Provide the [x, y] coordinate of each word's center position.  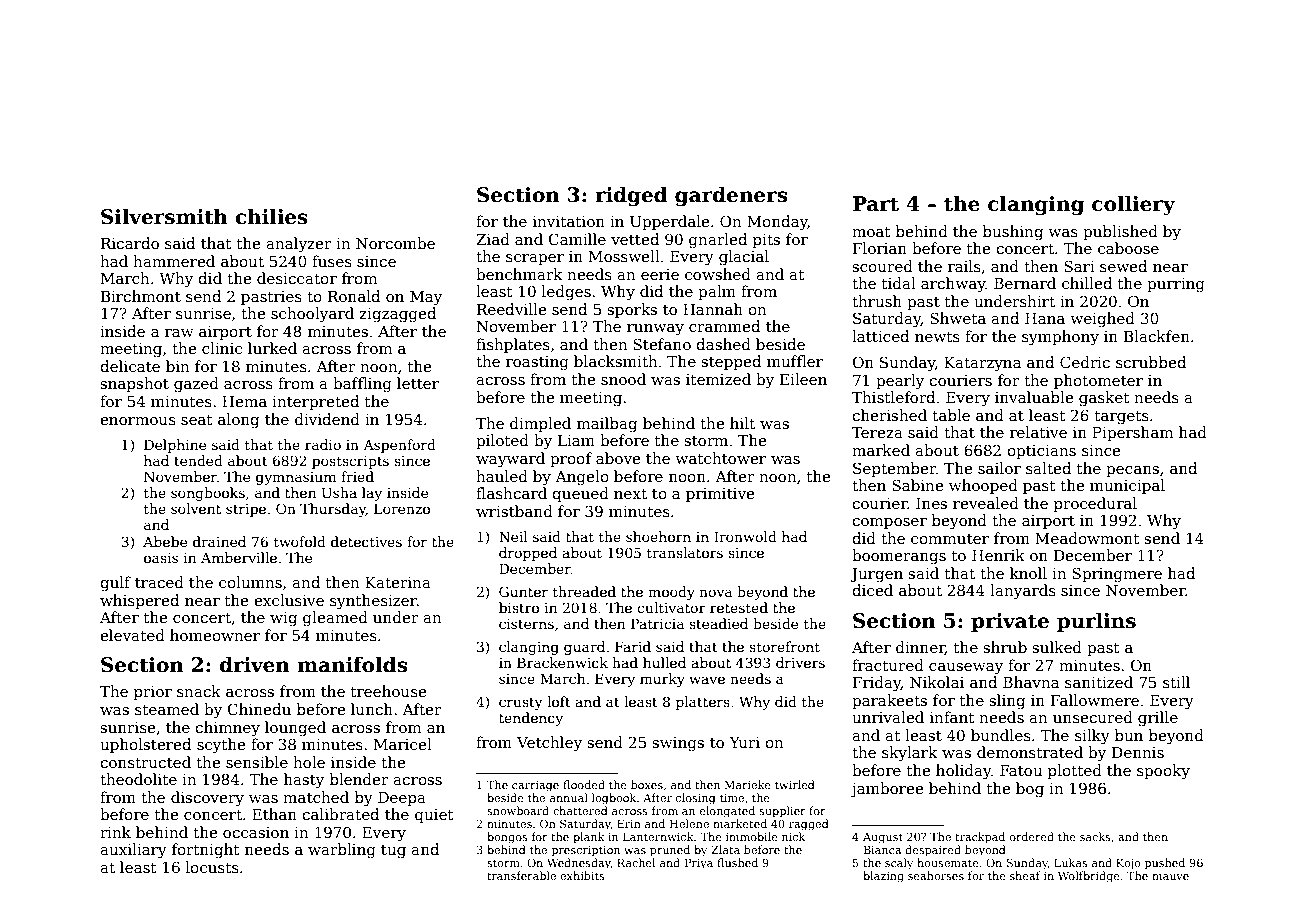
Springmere [1117, 575]
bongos [507, 838]
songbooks [208, 494]
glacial [744, 258]
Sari [1079, 266]
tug [393, 852]
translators [685, 552]
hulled [664, 662]
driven [254, 664]
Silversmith [164, 216]
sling [1007, 702]
